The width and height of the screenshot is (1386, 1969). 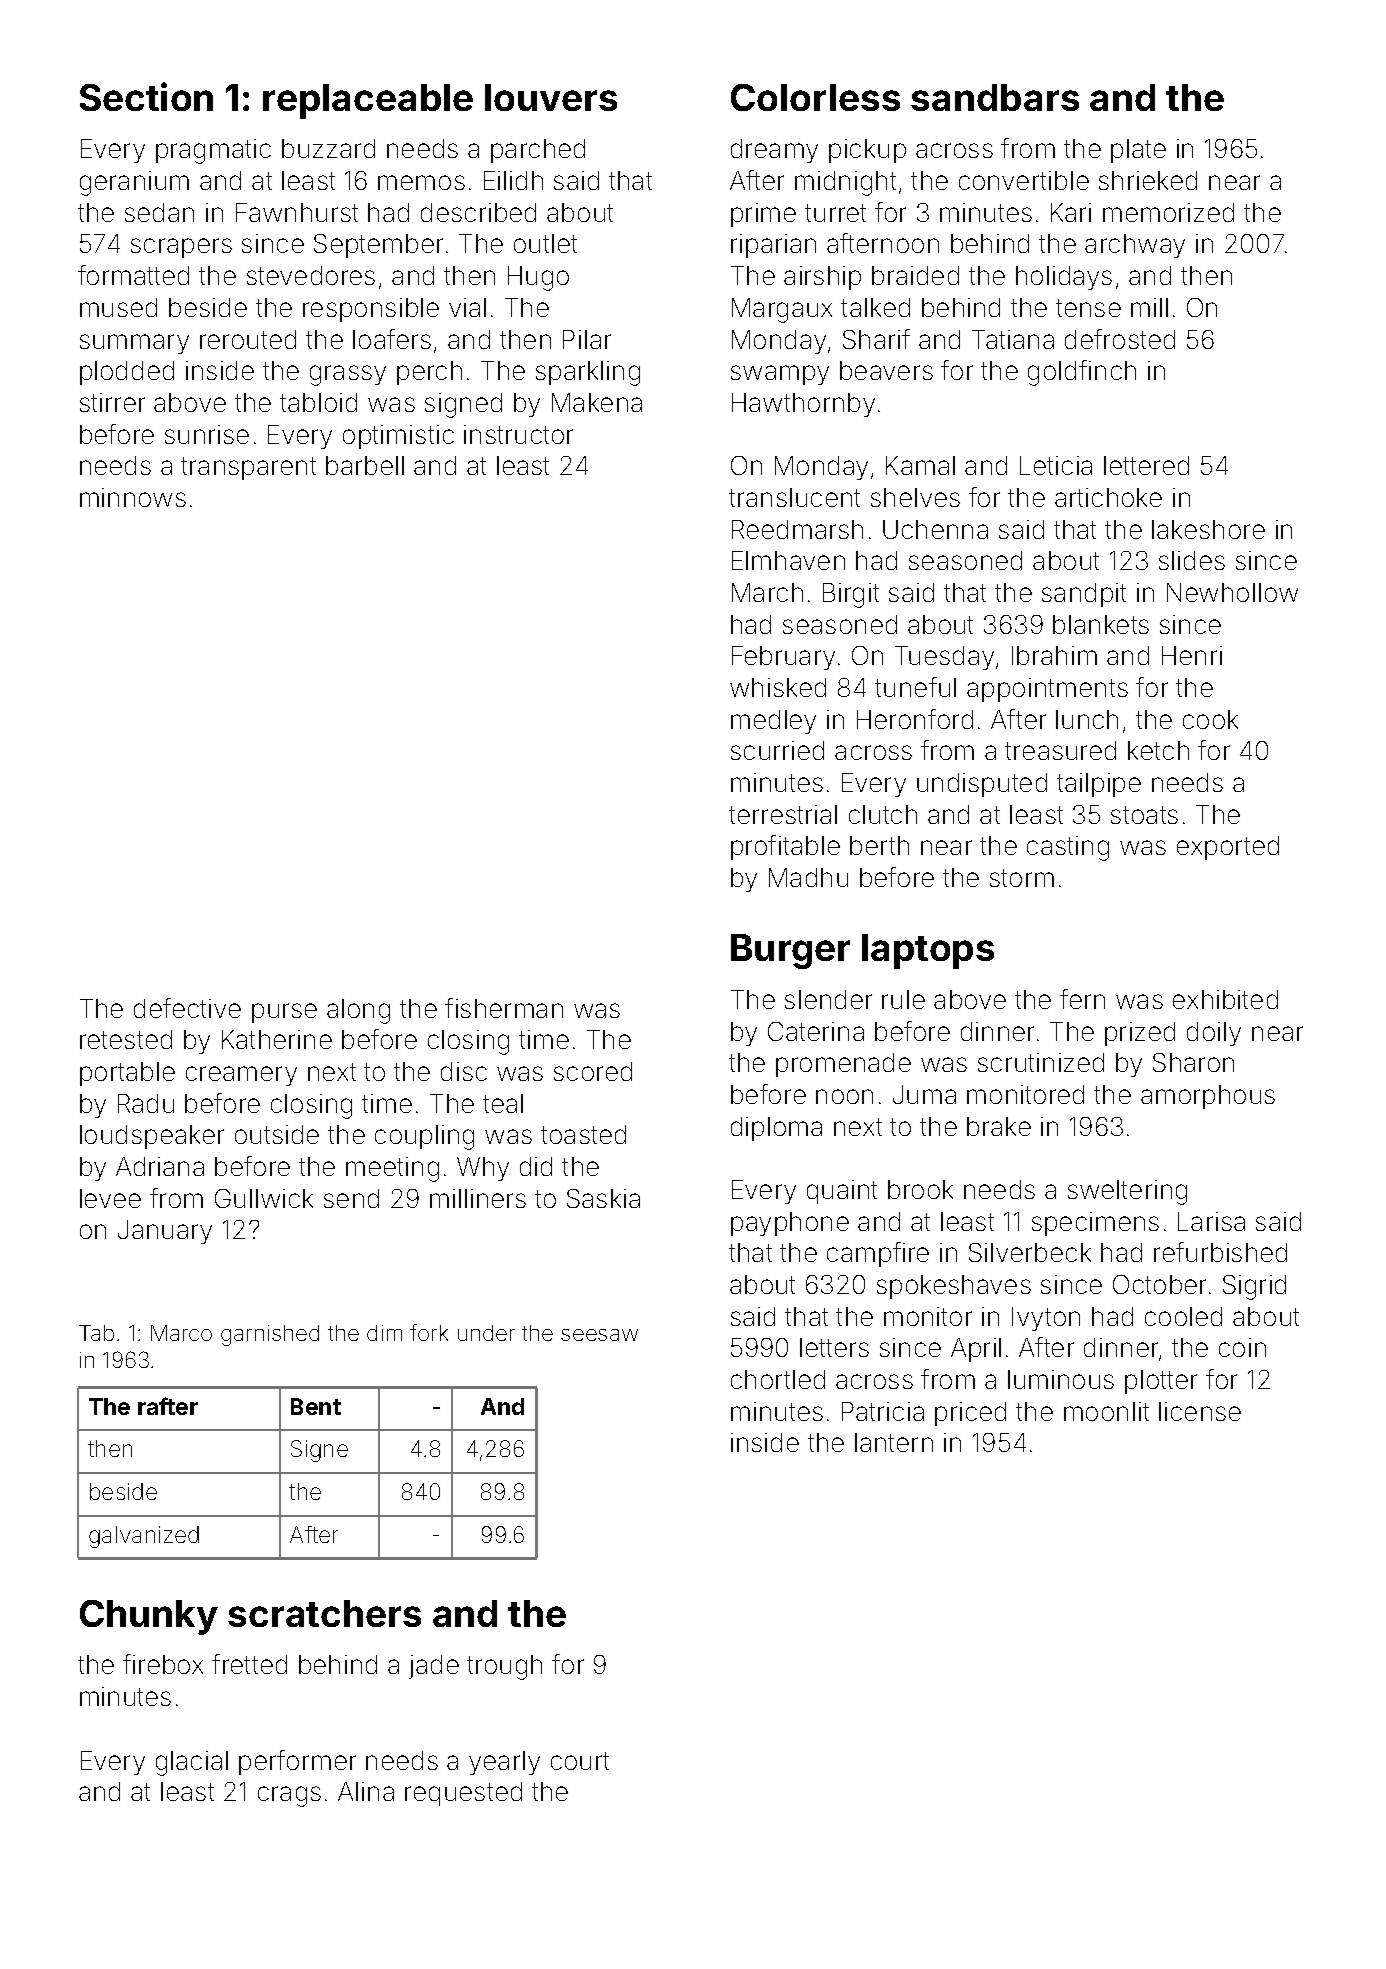 What do you see at coordinates (1056, 465) in the screenshot?
I see `Leticia` at bounding box center [1056, 465].
